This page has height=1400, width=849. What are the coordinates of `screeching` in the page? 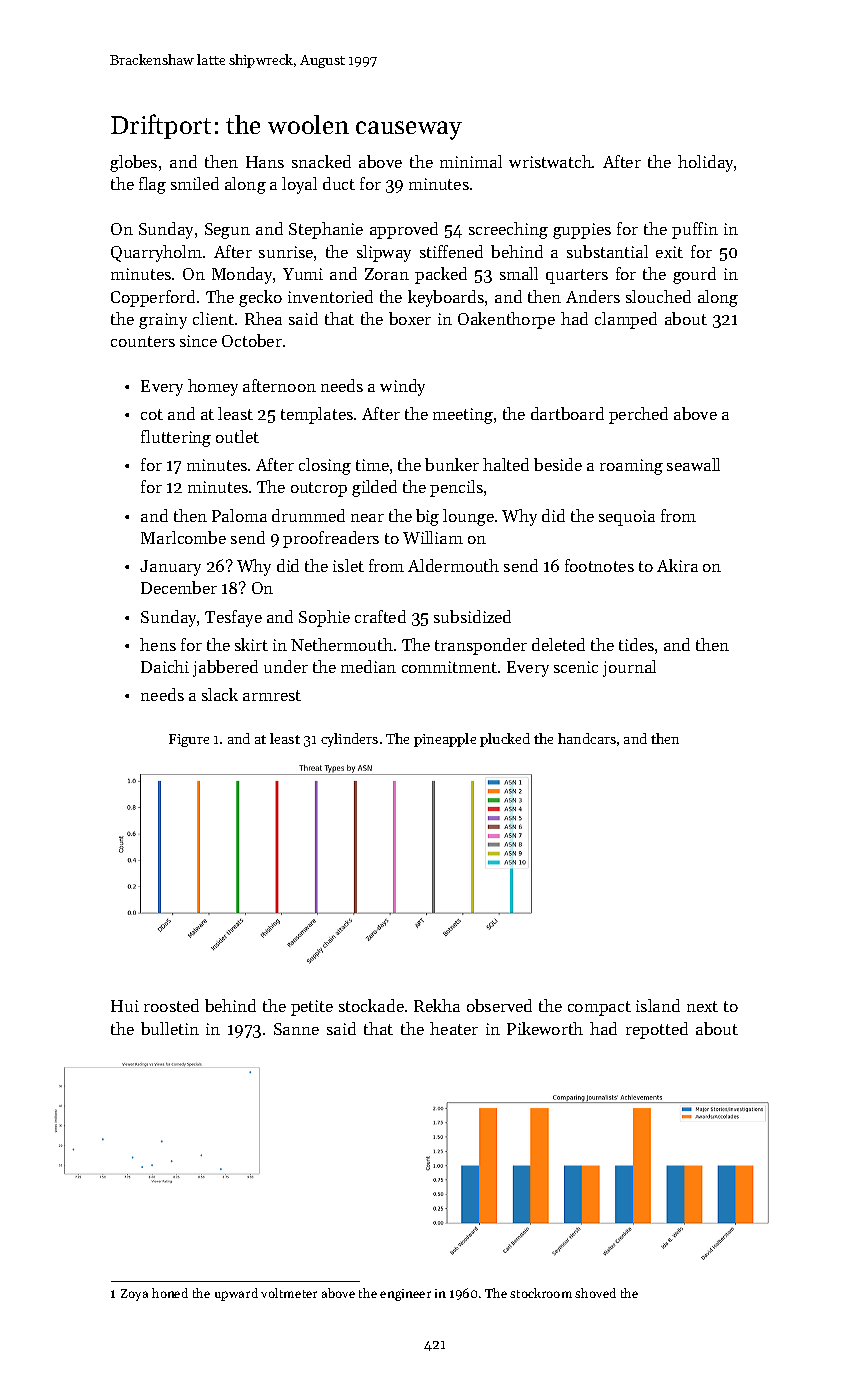 It's located at (508, 230).
